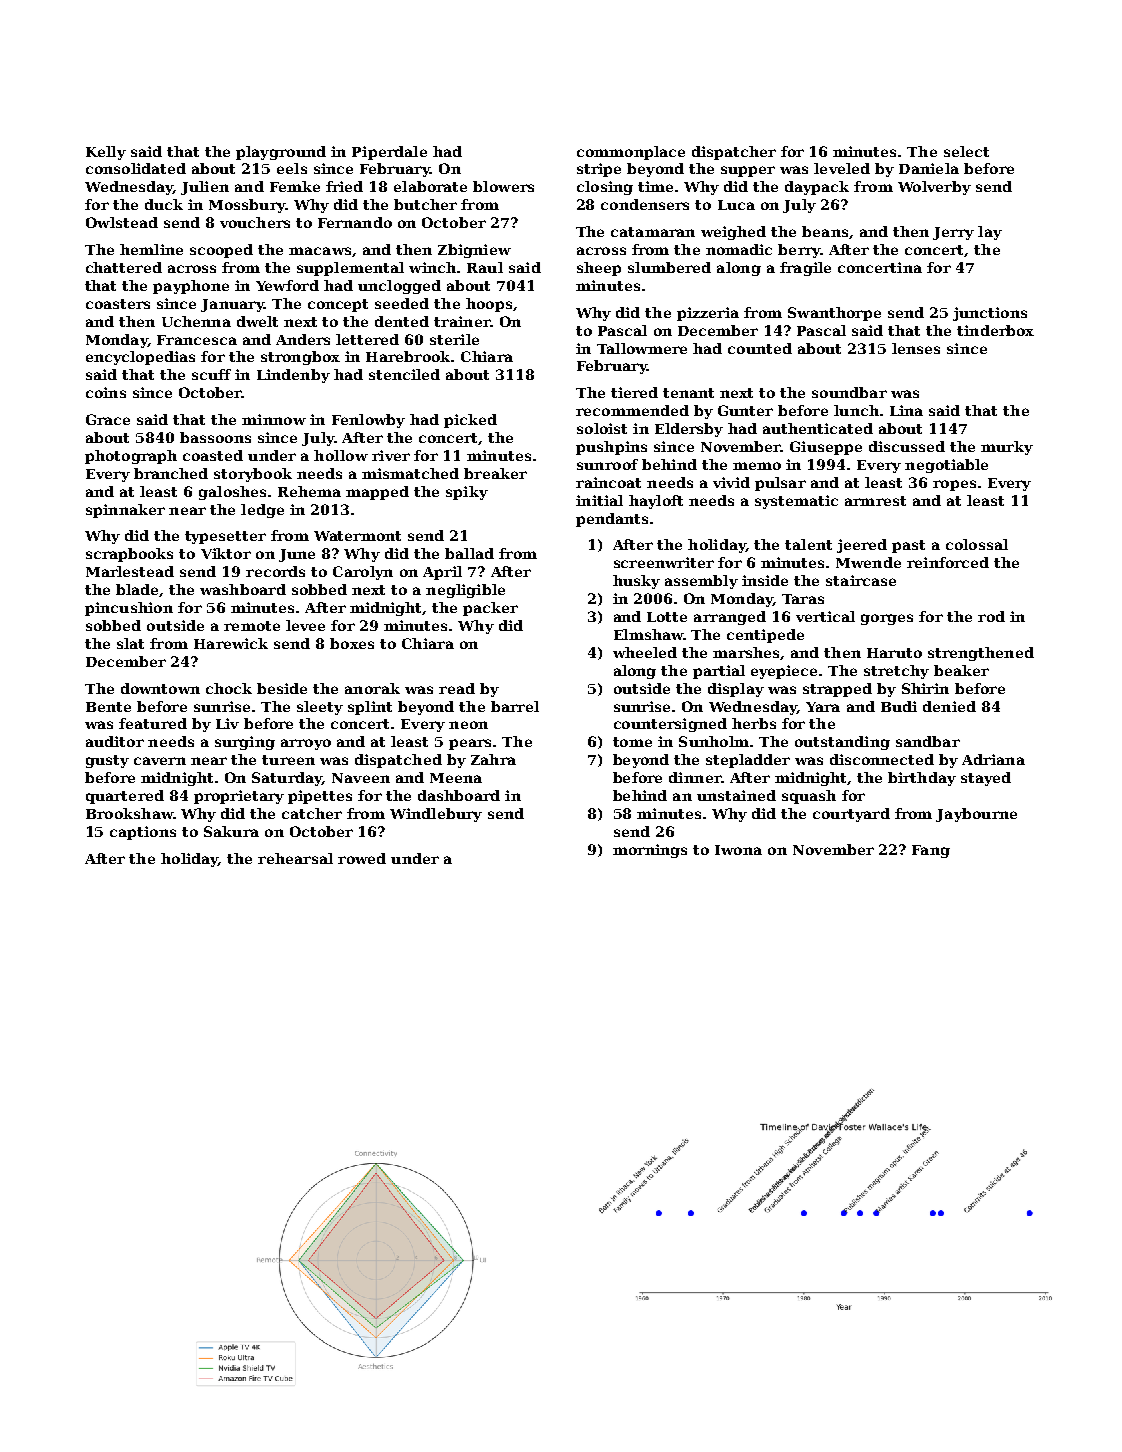 Image resolution: width=1122 pixels, height=1452 pixels. What do you see at coordinates (130, 571) in the screenshot?
I see `Marlestead` at bounding box center [130, 571].
